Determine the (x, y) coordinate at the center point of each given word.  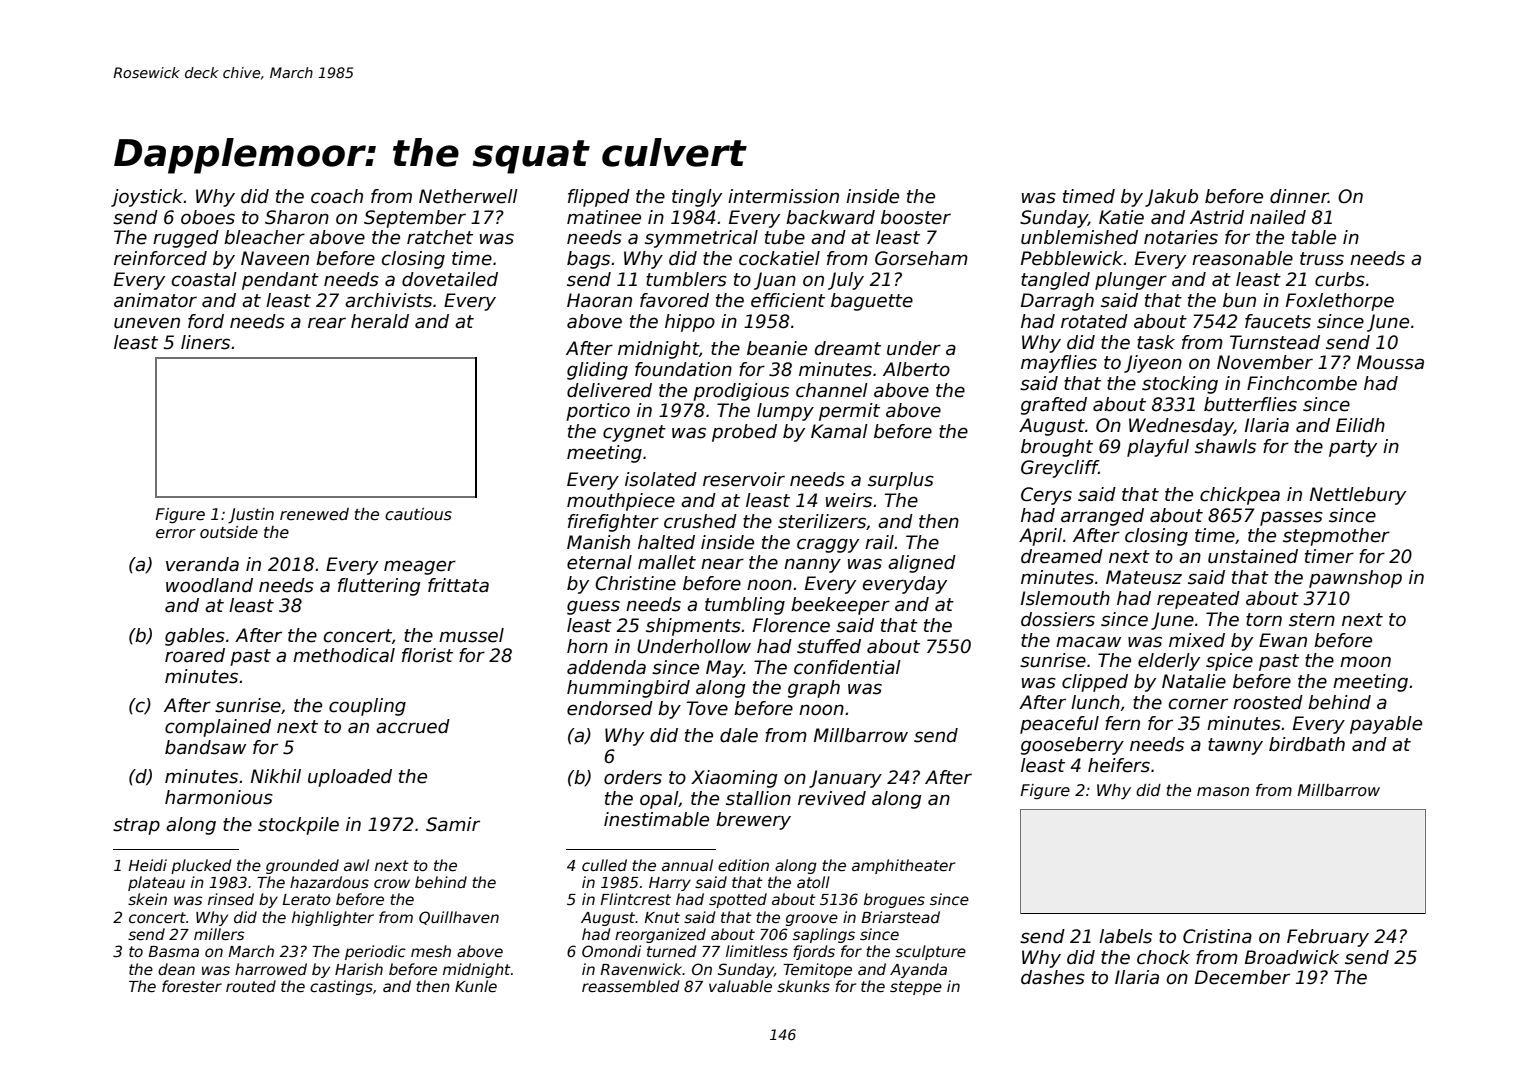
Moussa (1390, 362)
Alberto (916, 369)
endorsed (610, 708)
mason (1223, 792)
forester (192, 986)
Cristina (1217, 936)
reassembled (631, 986)
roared (195, 655)
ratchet (440, 237)
